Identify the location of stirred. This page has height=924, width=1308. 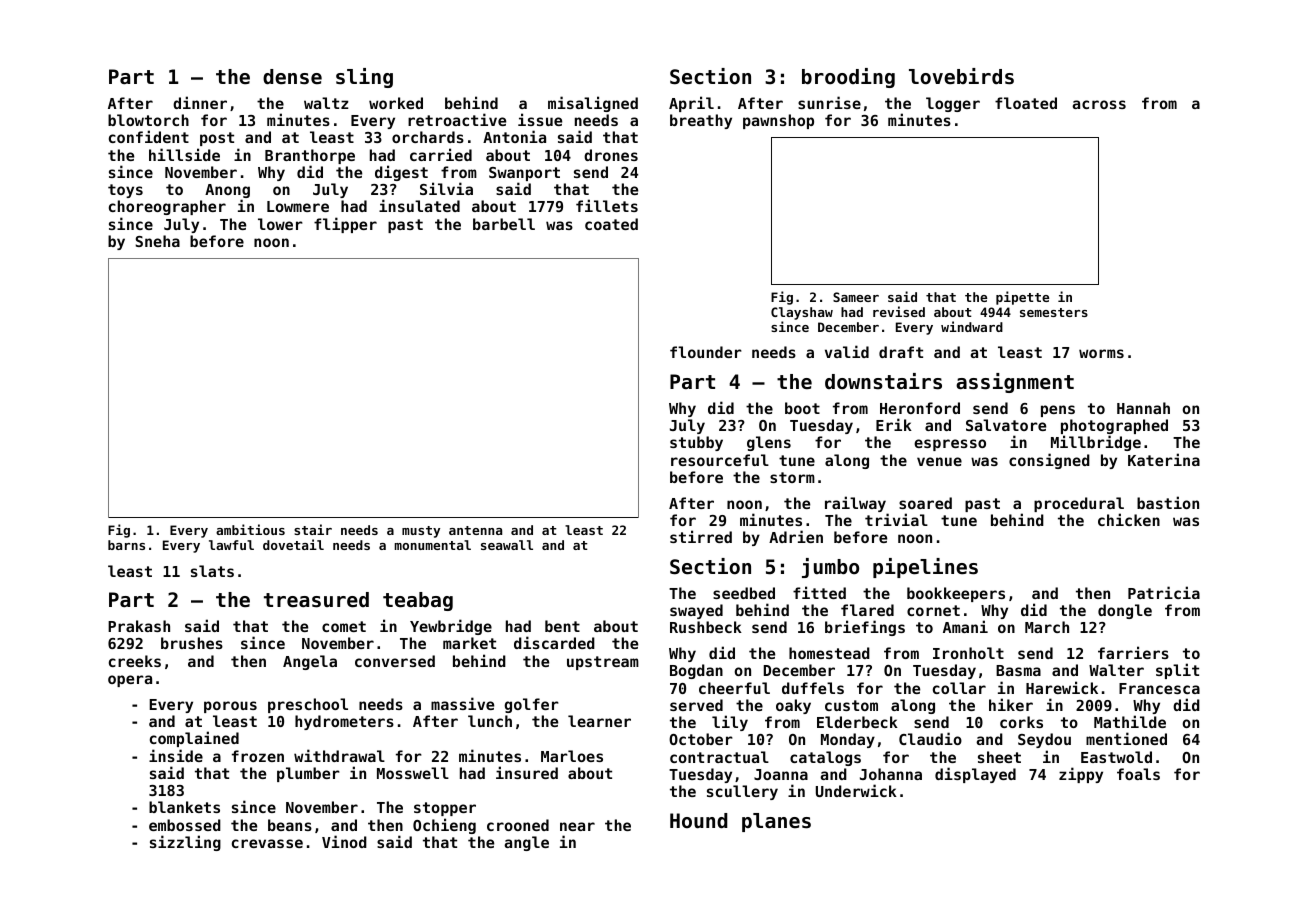
(701, 536).
